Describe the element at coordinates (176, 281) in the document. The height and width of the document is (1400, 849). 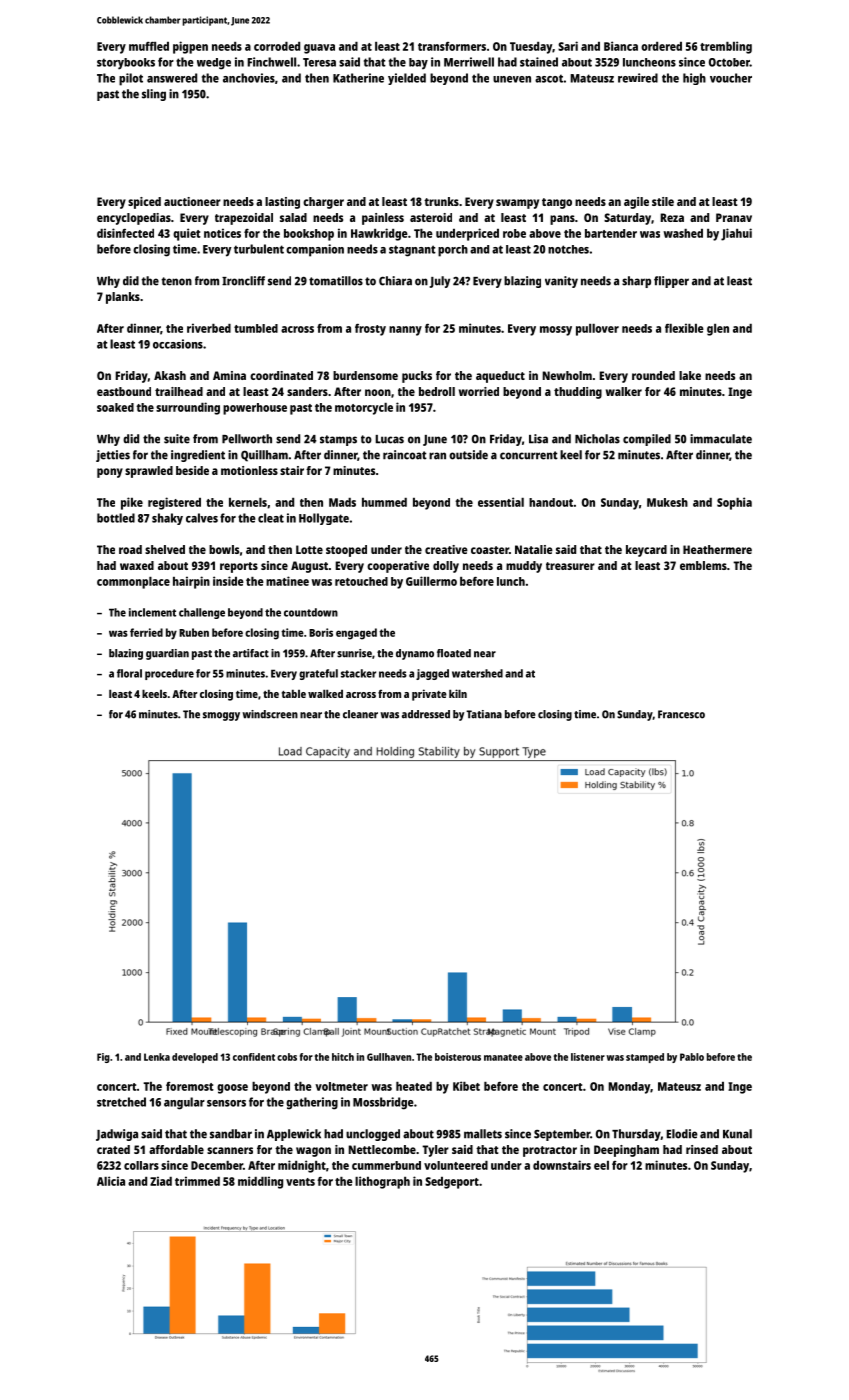
I see `tenon` at that location.
